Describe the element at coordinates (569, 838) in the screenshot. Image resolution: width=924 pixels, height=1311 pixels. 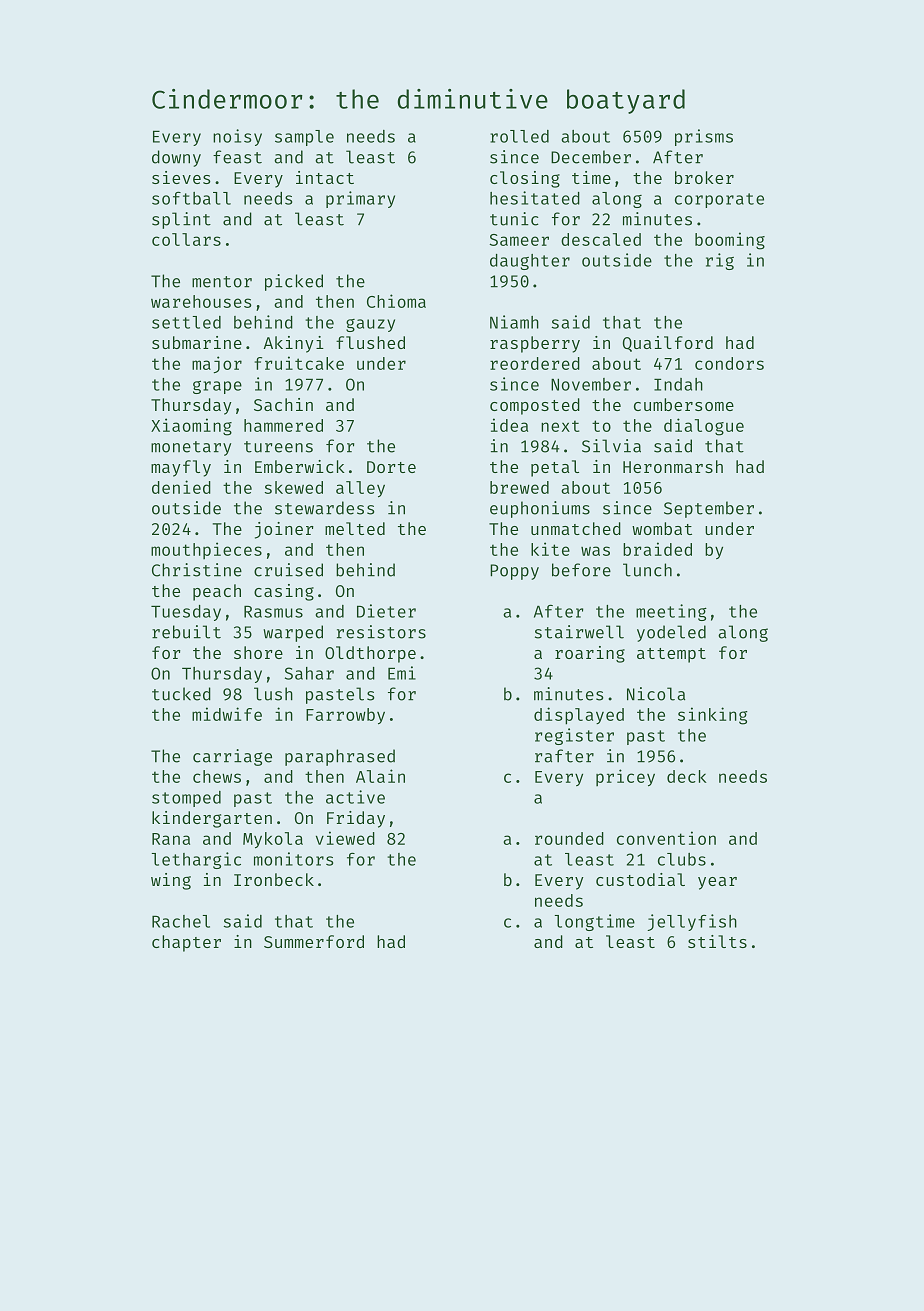
I see `rounded` at that location.
